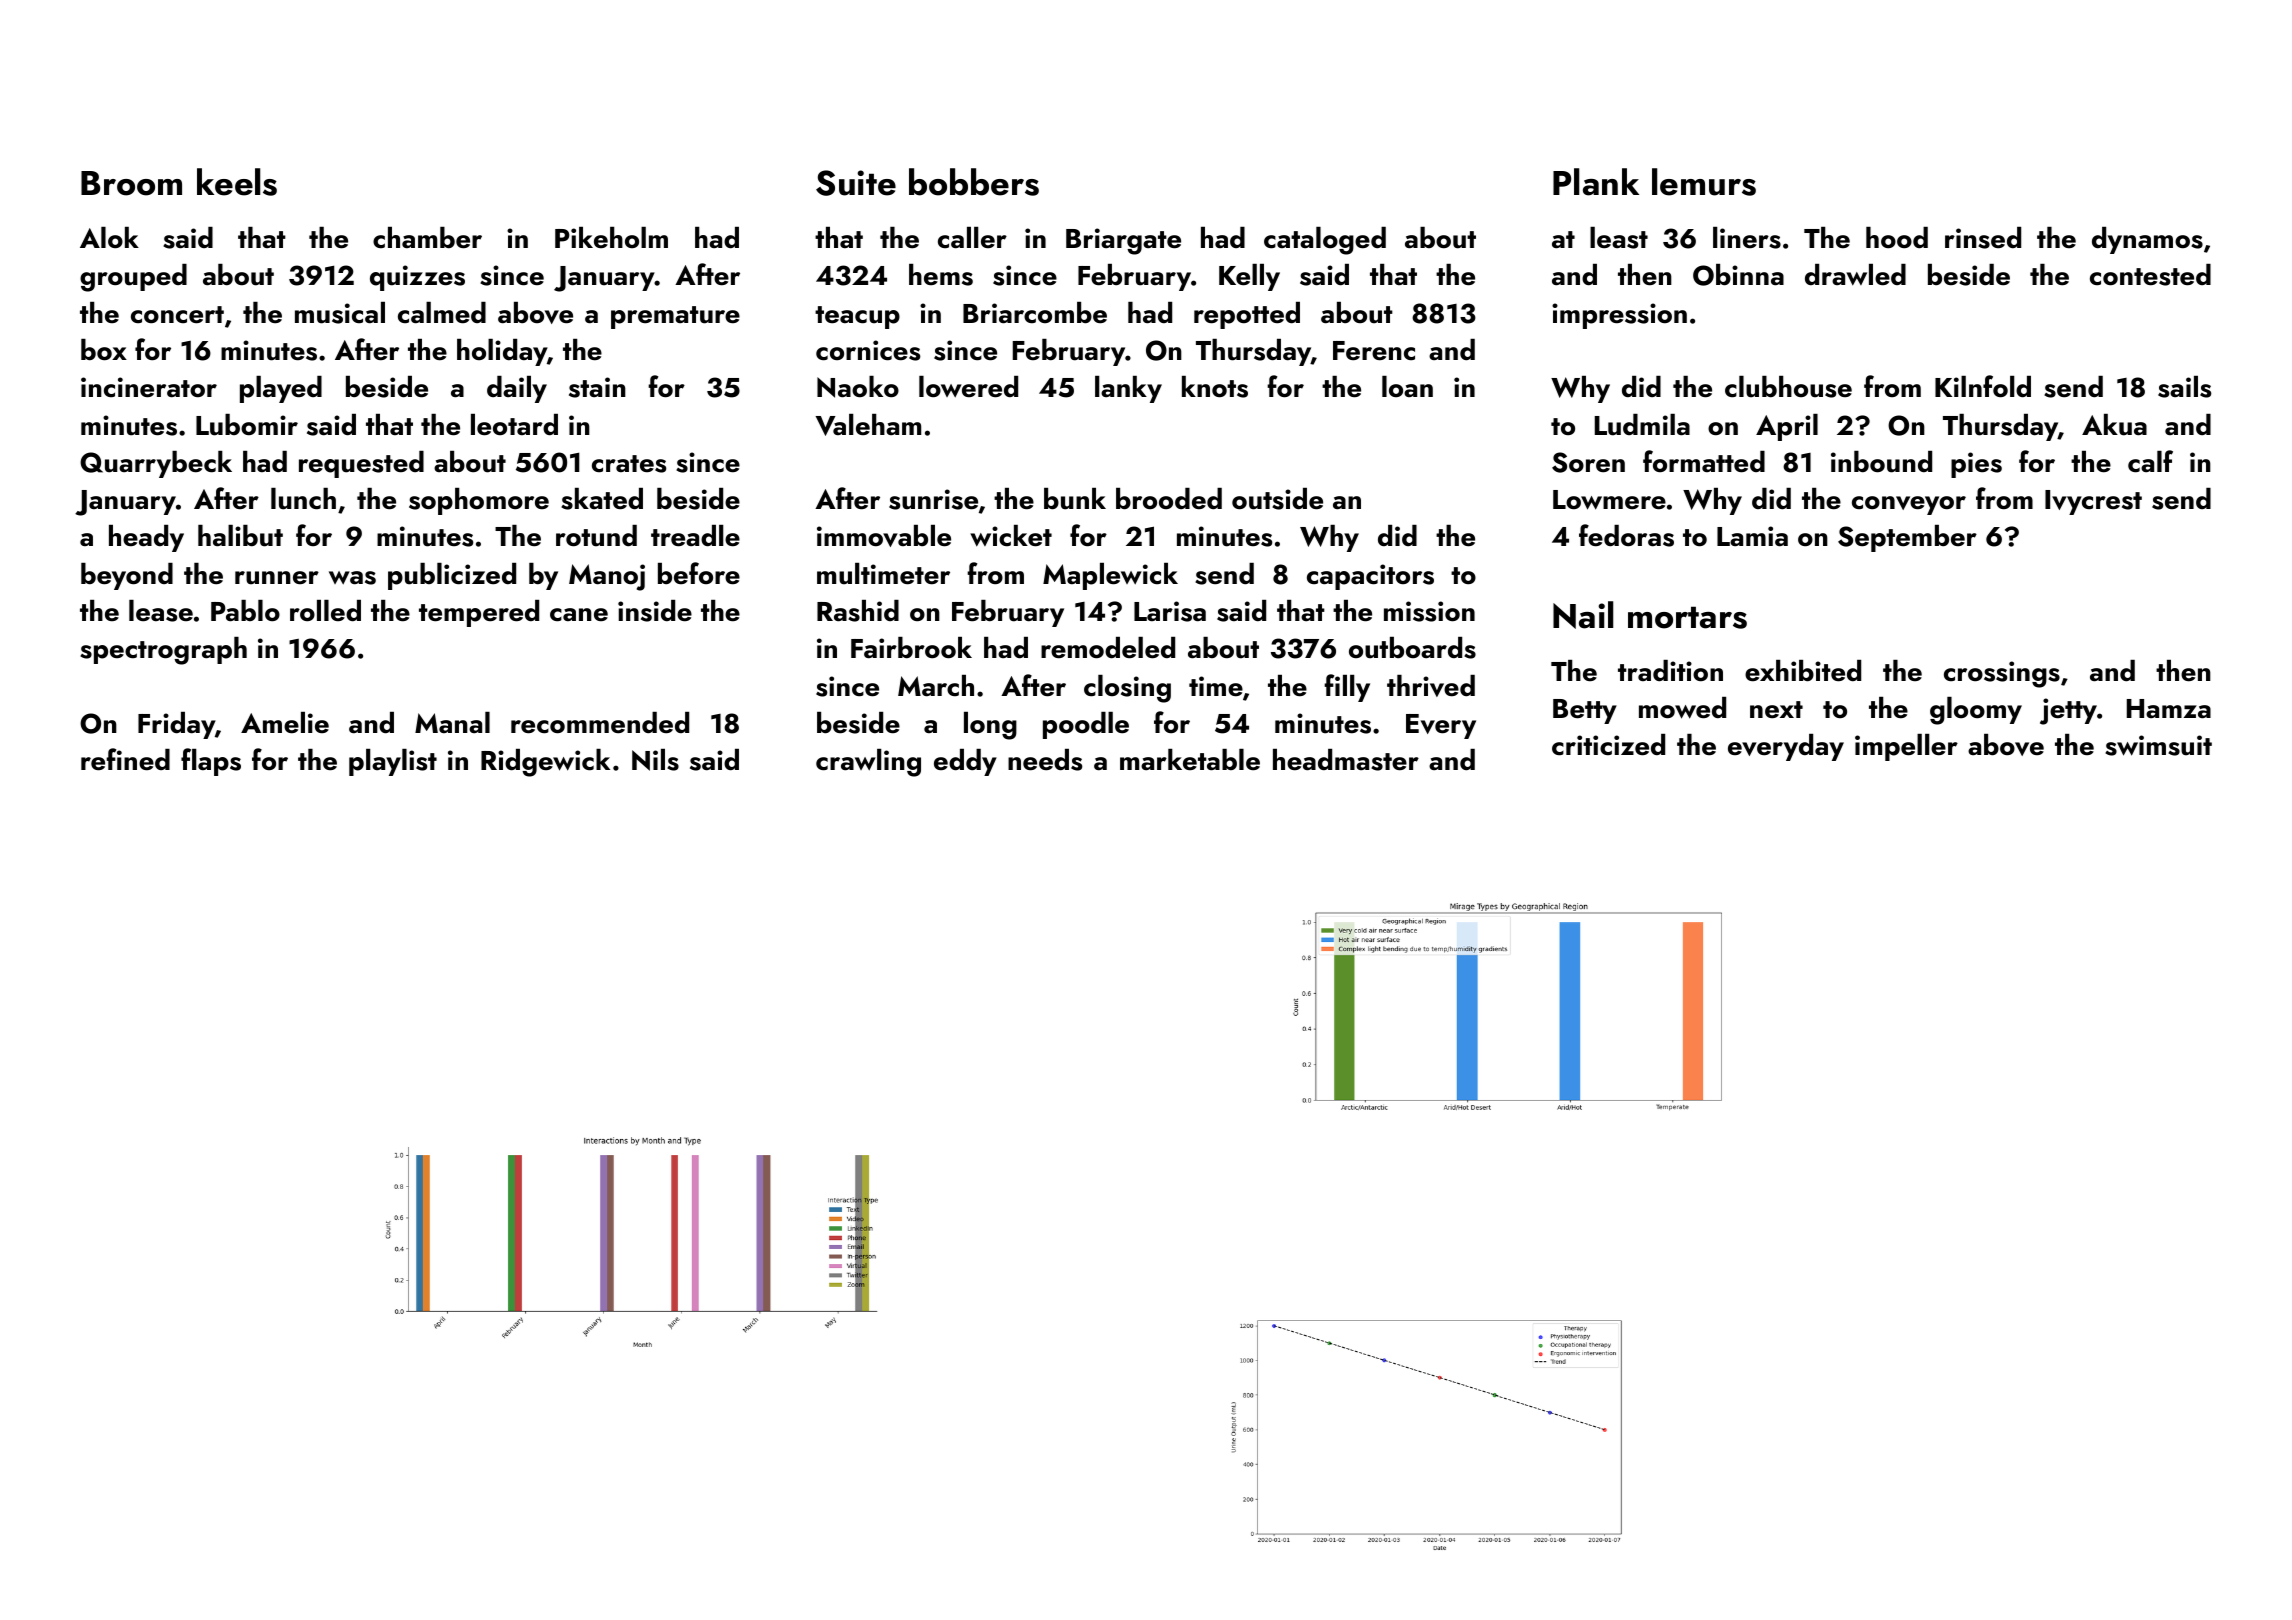 This screenshot has height=1620, width=2292. What do you see at coordinates (858, 611) in the screenshot?
I see `Rashid` at bounding box center [858, 611].
